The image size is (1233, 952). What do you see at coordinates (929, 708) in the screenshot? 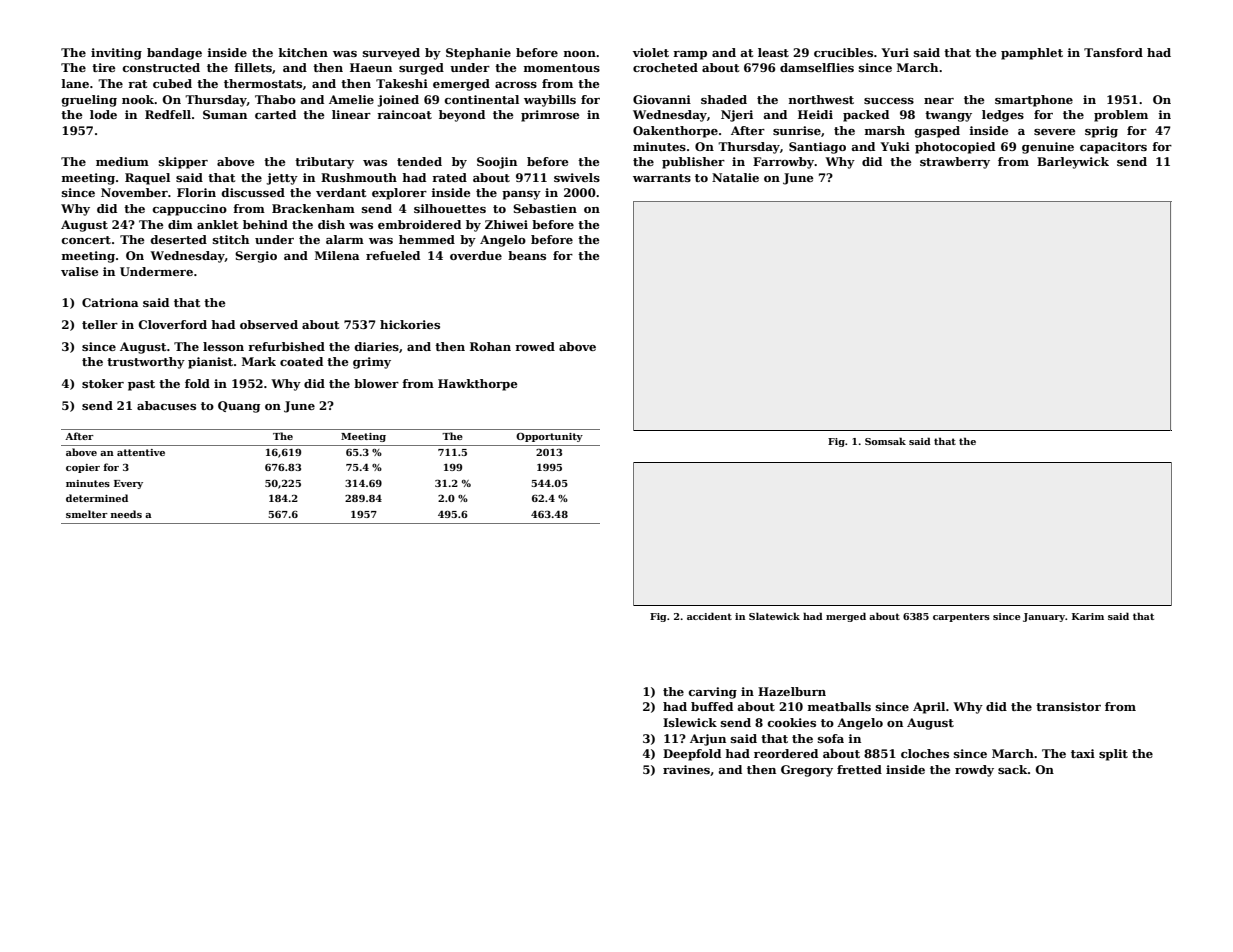
I see `April` at bounding box center [929, 708].
